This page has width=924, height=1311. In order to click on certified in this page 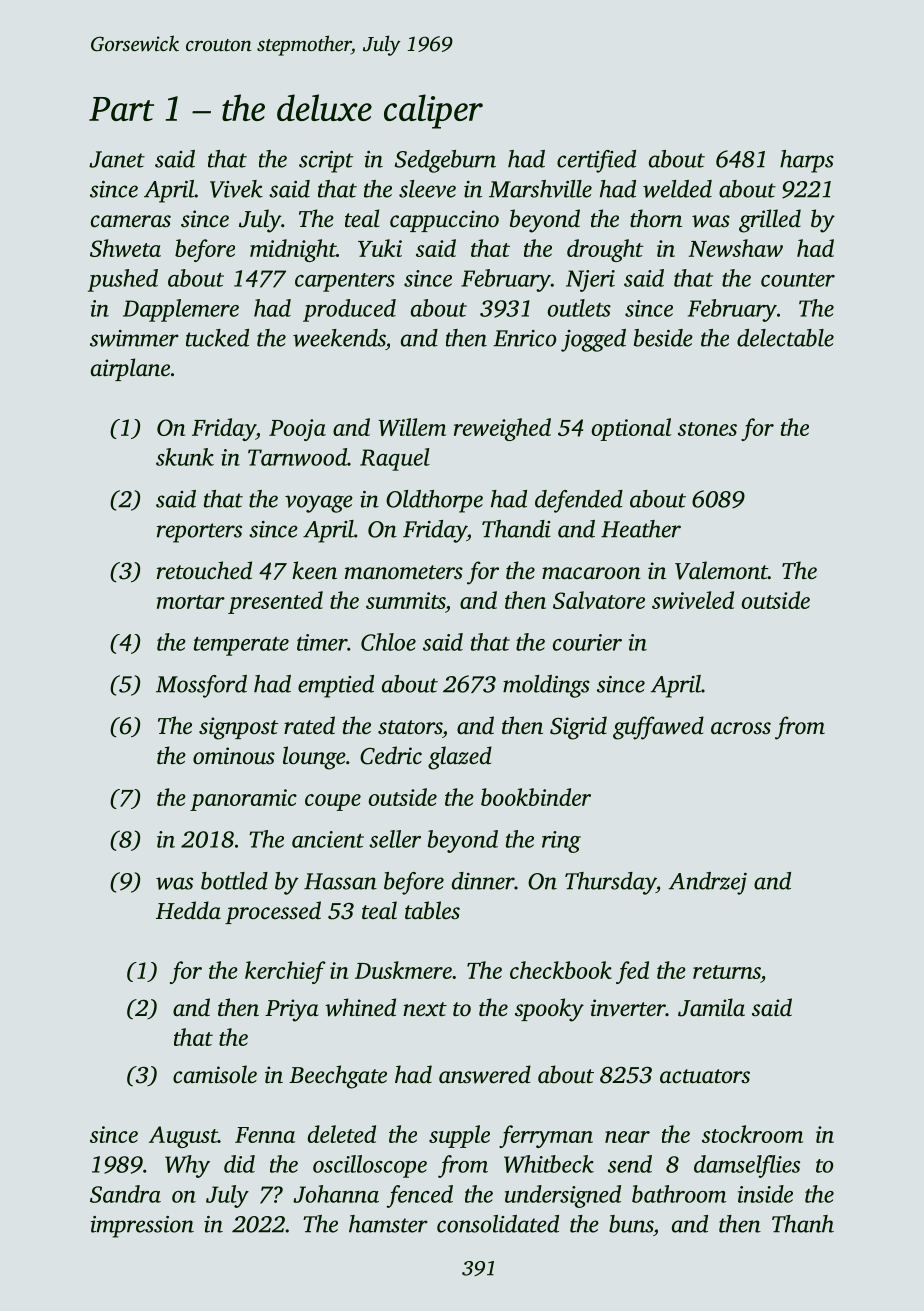, I will do `click(596, 161)`.
